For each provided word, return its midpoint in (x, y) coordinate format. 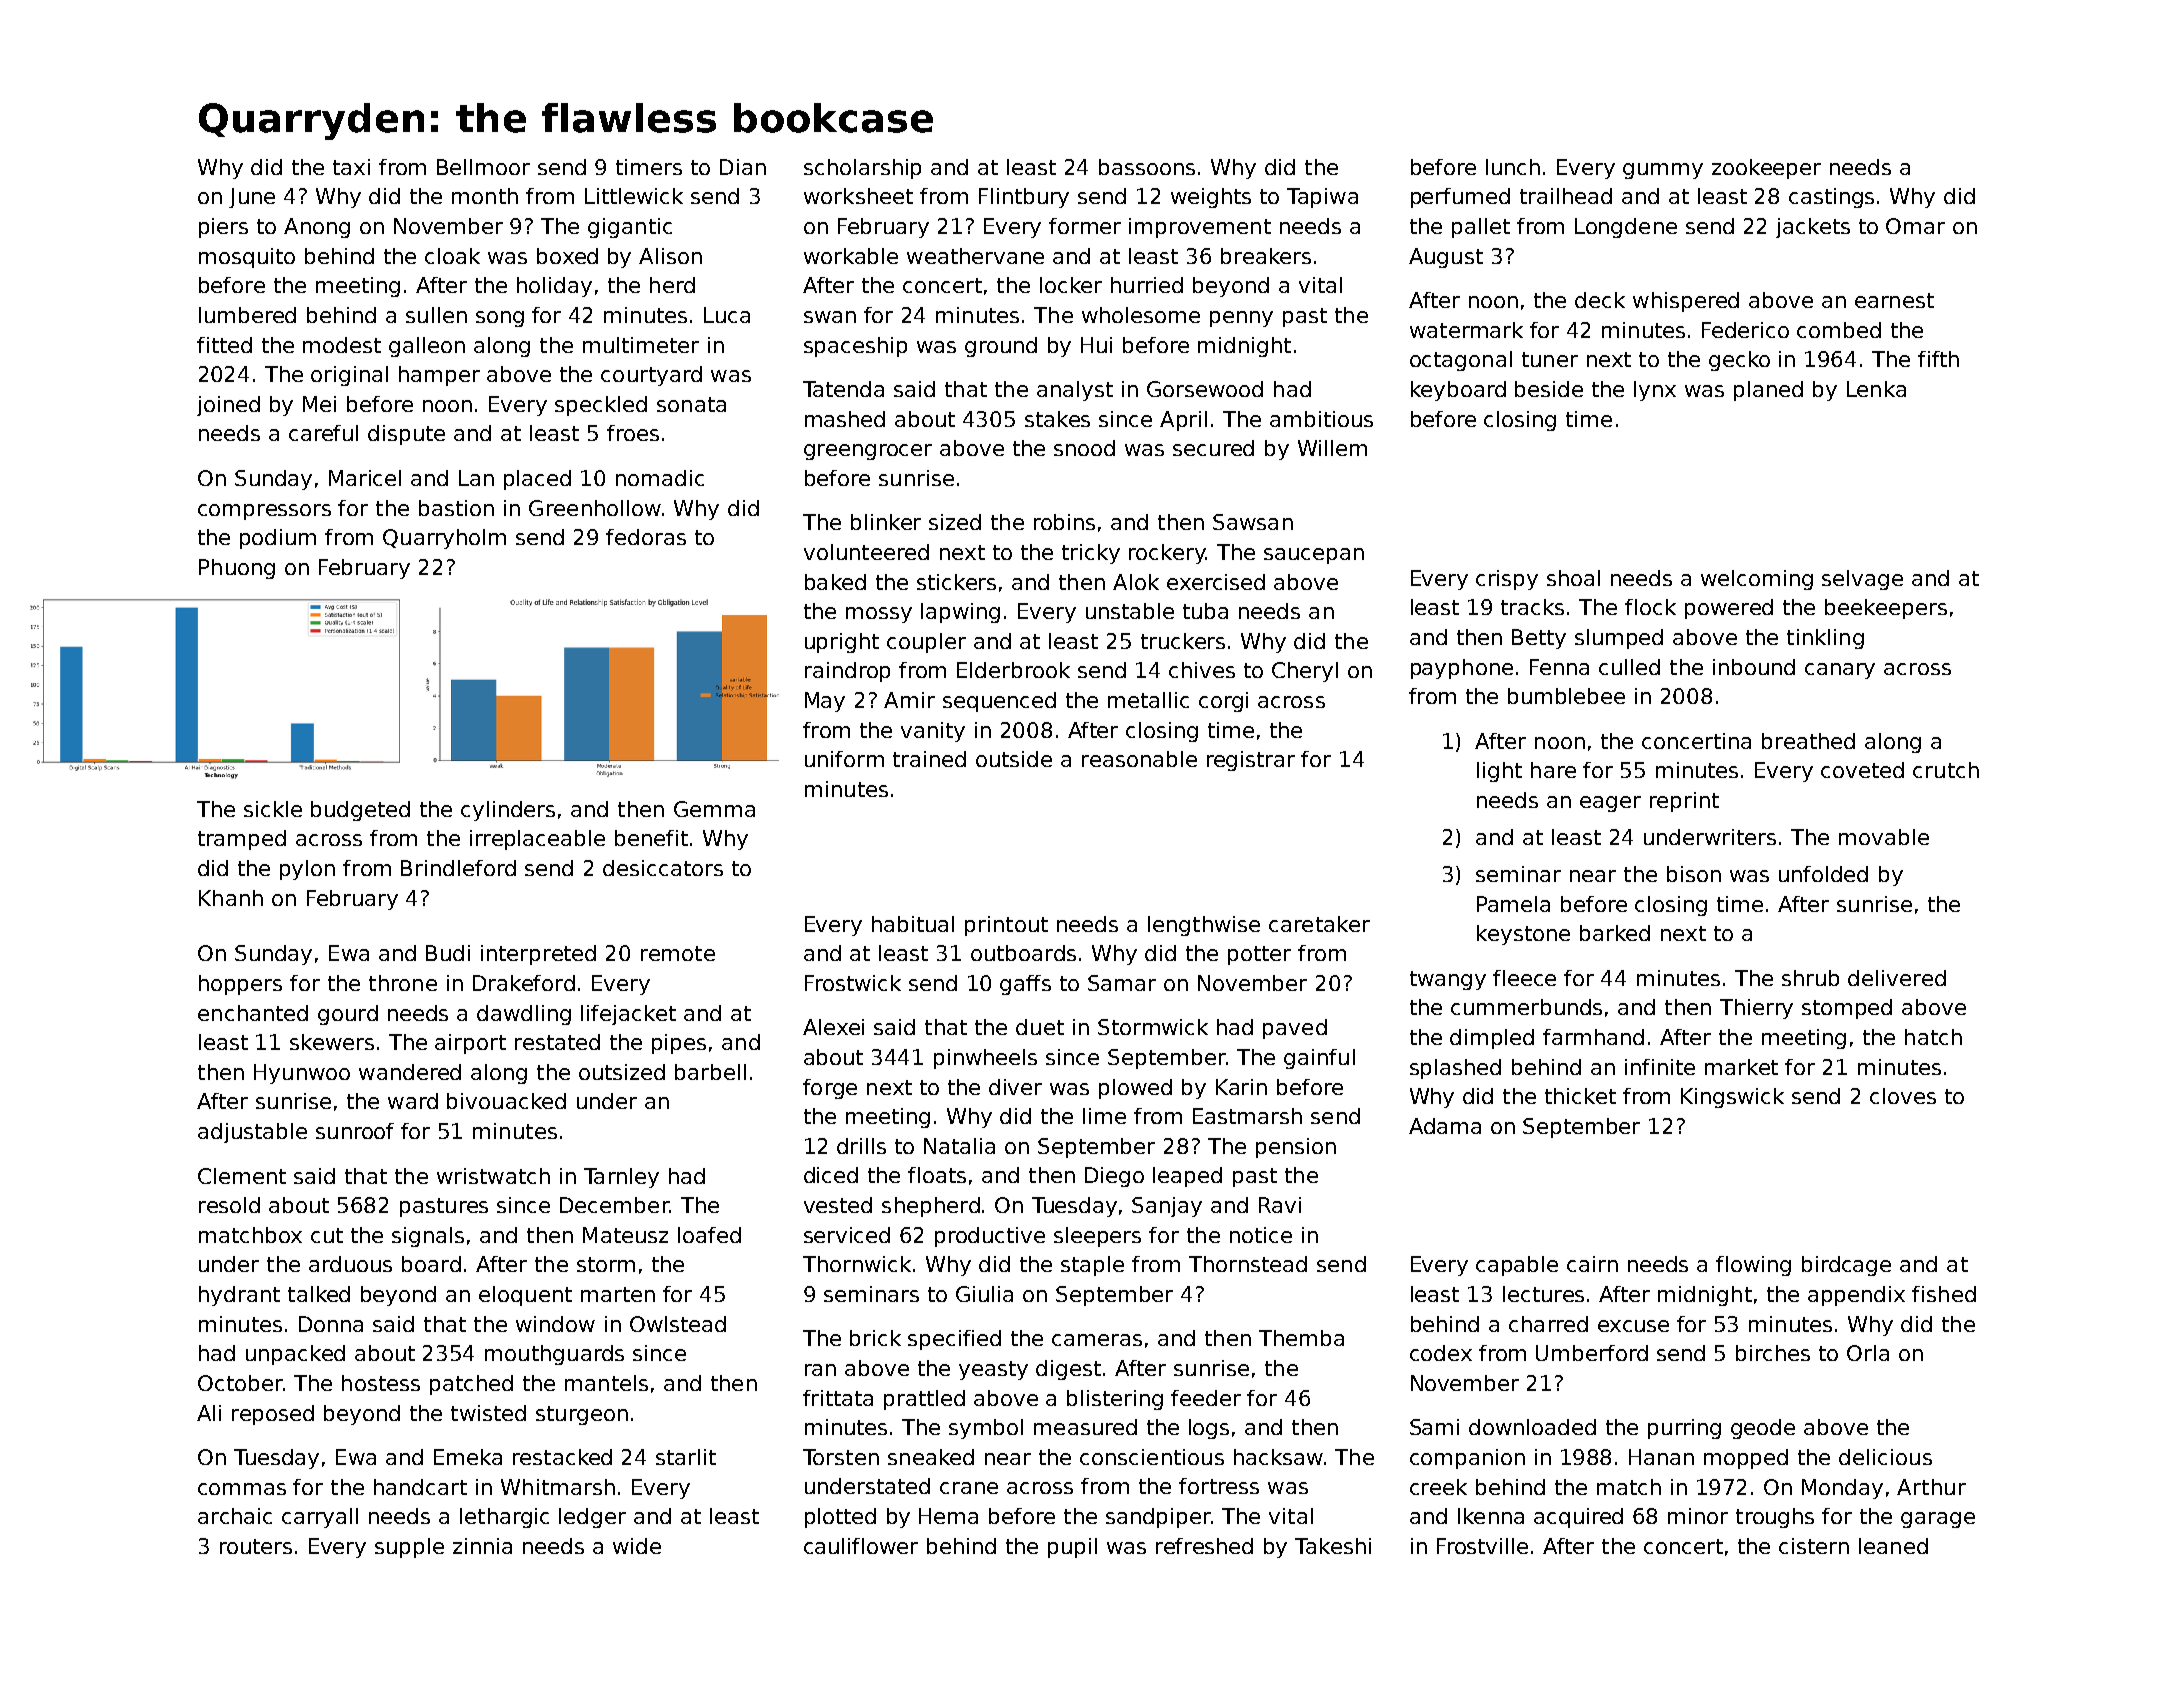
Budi (448, 953)
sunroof (355, 1131)
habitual (913, 924)
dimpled (1492, 1039)
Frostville (1482, 1546)
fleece (1524, 978)
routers (256, 1546)
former (1085, 226)
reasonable (1139, 759)
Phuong (237, 569)
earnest (1894, 300)
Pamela (1513, 904)
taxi (351, 167)
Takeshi (1333, 1546)
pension (1296, 1148)
